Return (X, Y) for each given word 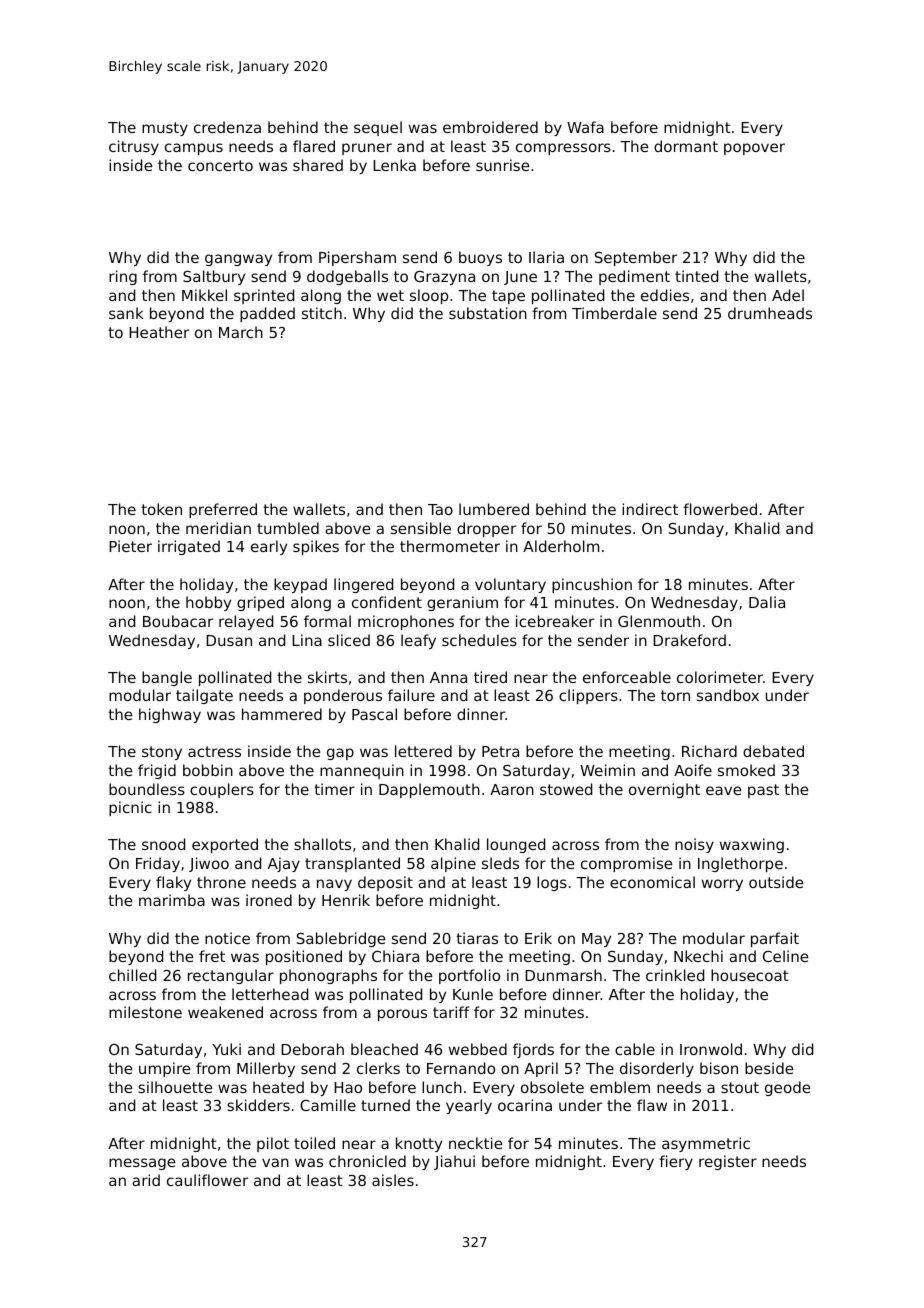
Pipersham (357, 258)
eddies (665, 295)
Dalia (767, 602)
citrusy (134, 147)
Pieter (130, 546)
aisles (393, 1180)
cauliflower (207, 1180)
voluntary (510, 585)
